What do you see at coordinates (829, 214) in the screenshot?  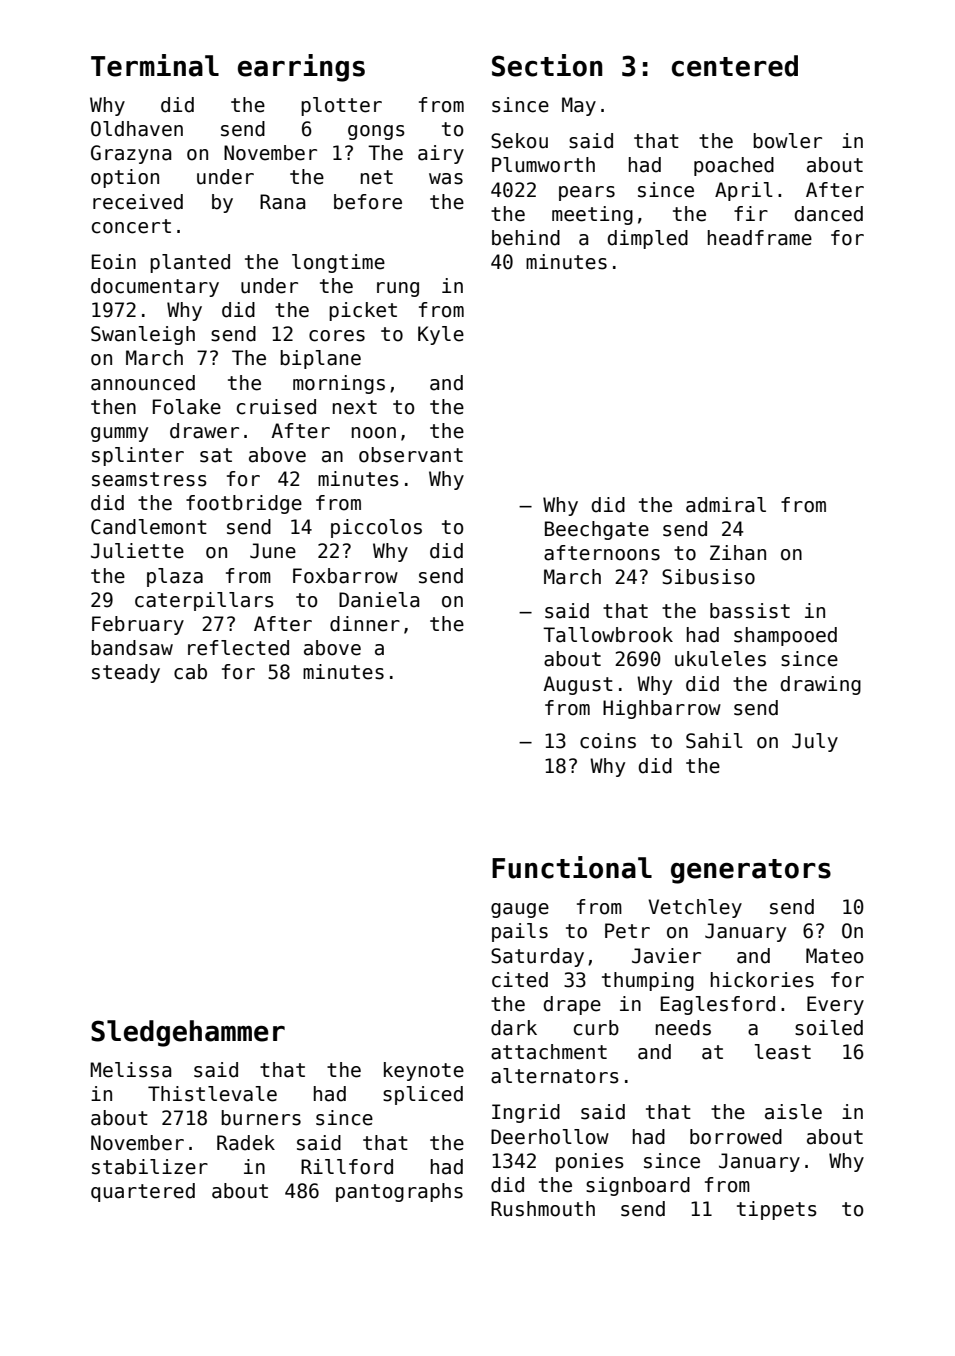 I see `danced` at bounding box center [829, 214].
